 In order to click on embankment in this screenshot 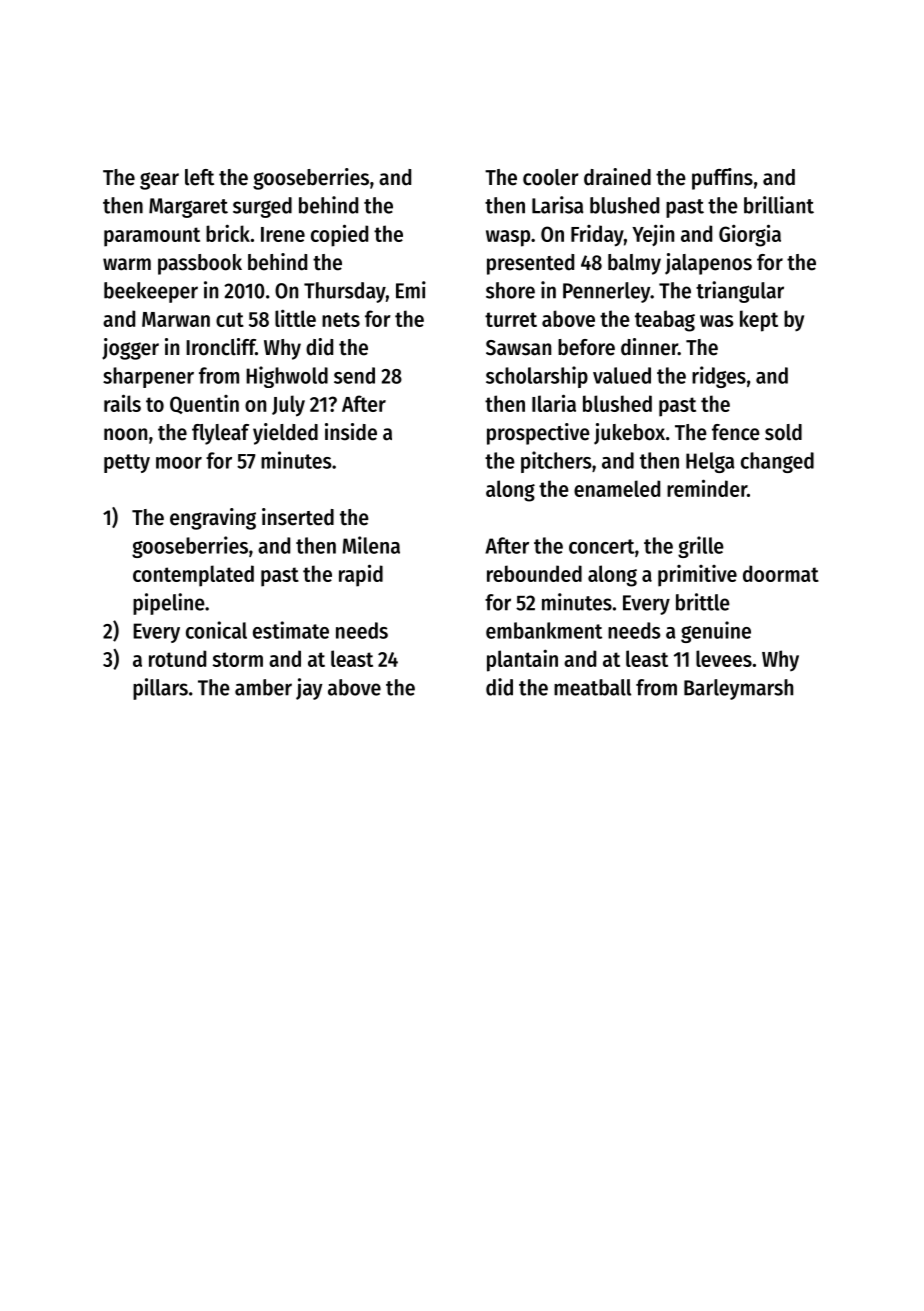, I will do `click(544, 630)`.
